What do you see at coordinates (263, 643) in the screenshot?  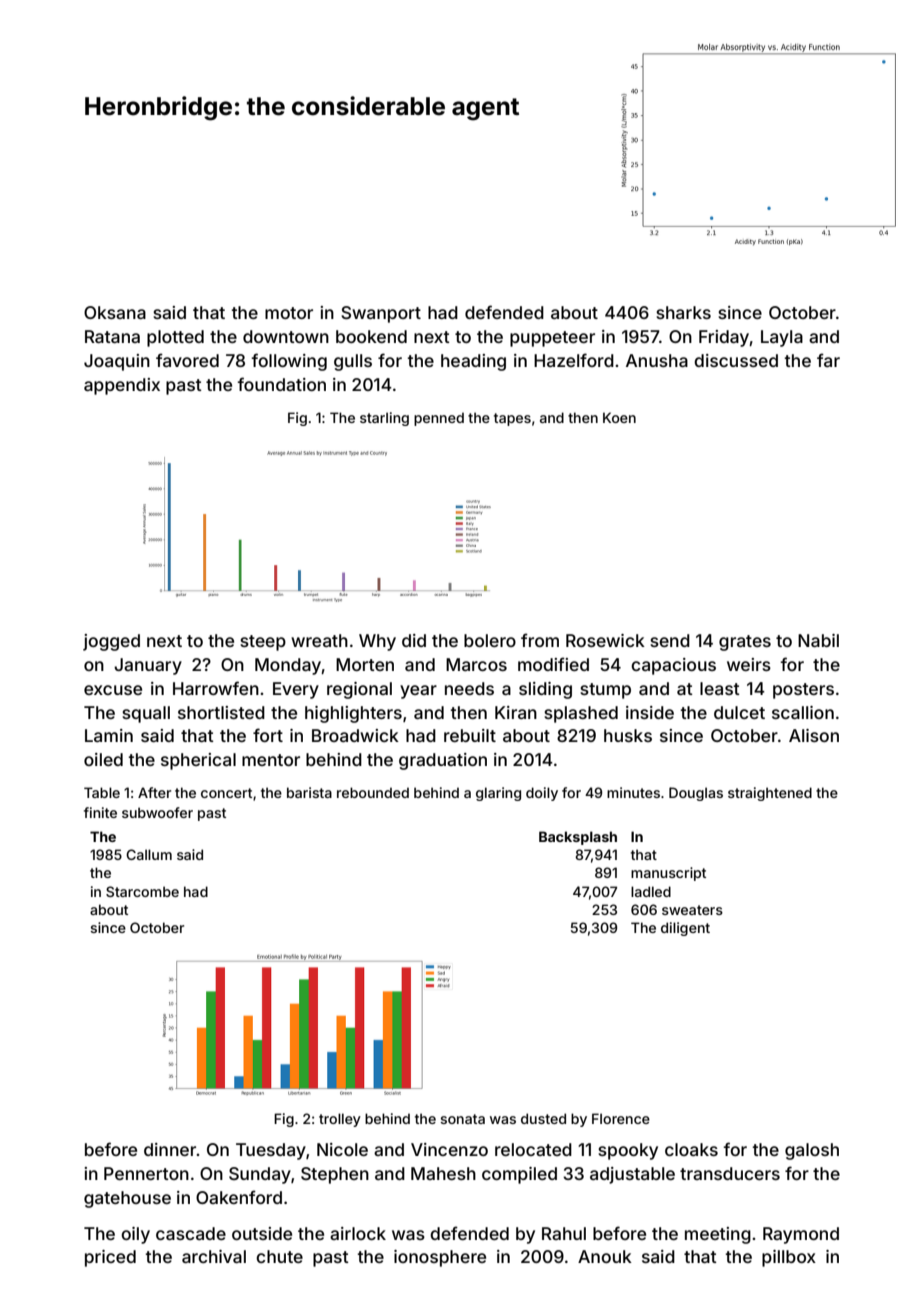 I see `steep` at bounding box center [263, 643].
